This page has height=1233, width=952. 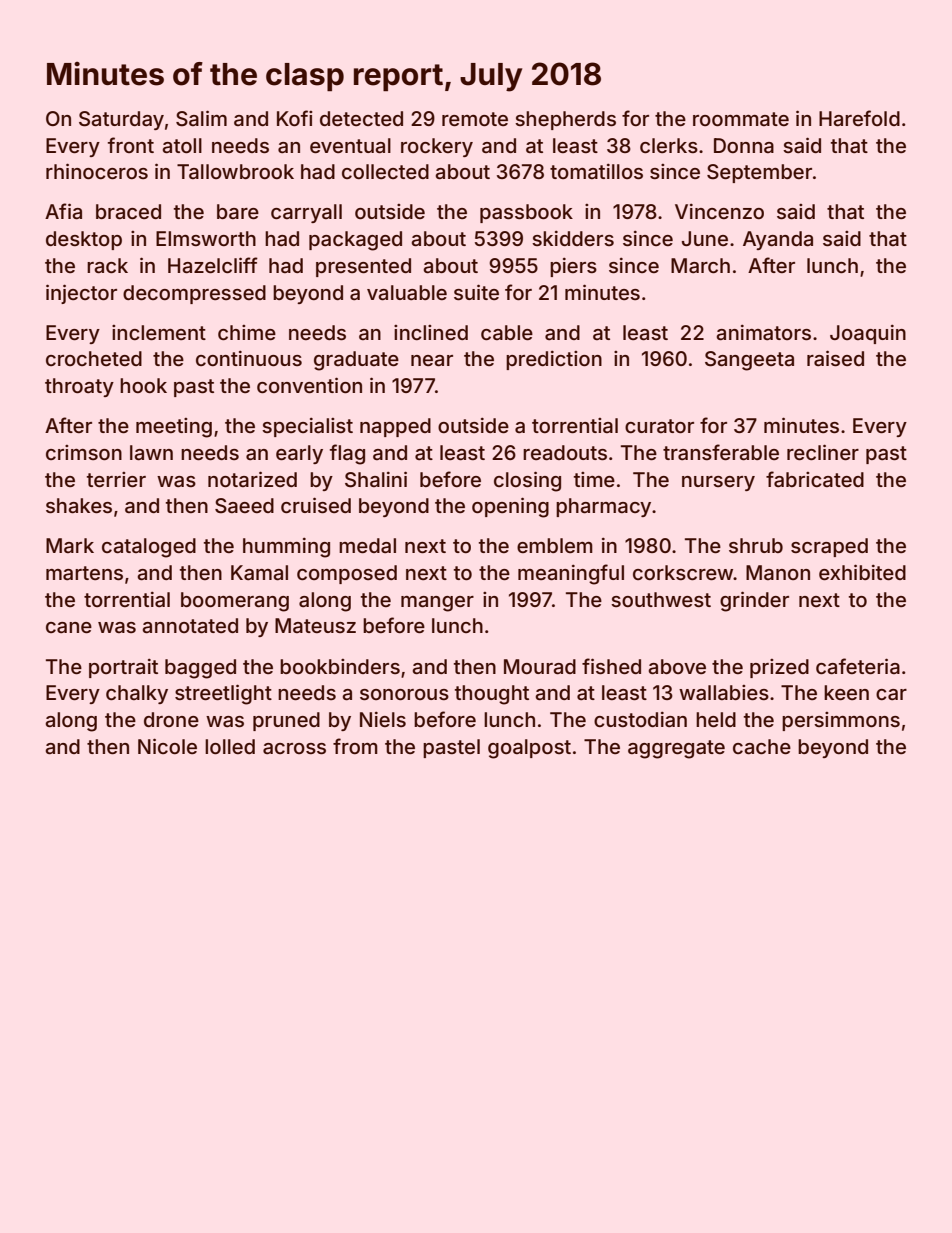 What do you see at coordinates (194, 294) in the page?
I see `decompressed` at bounding box center [194, 294].
